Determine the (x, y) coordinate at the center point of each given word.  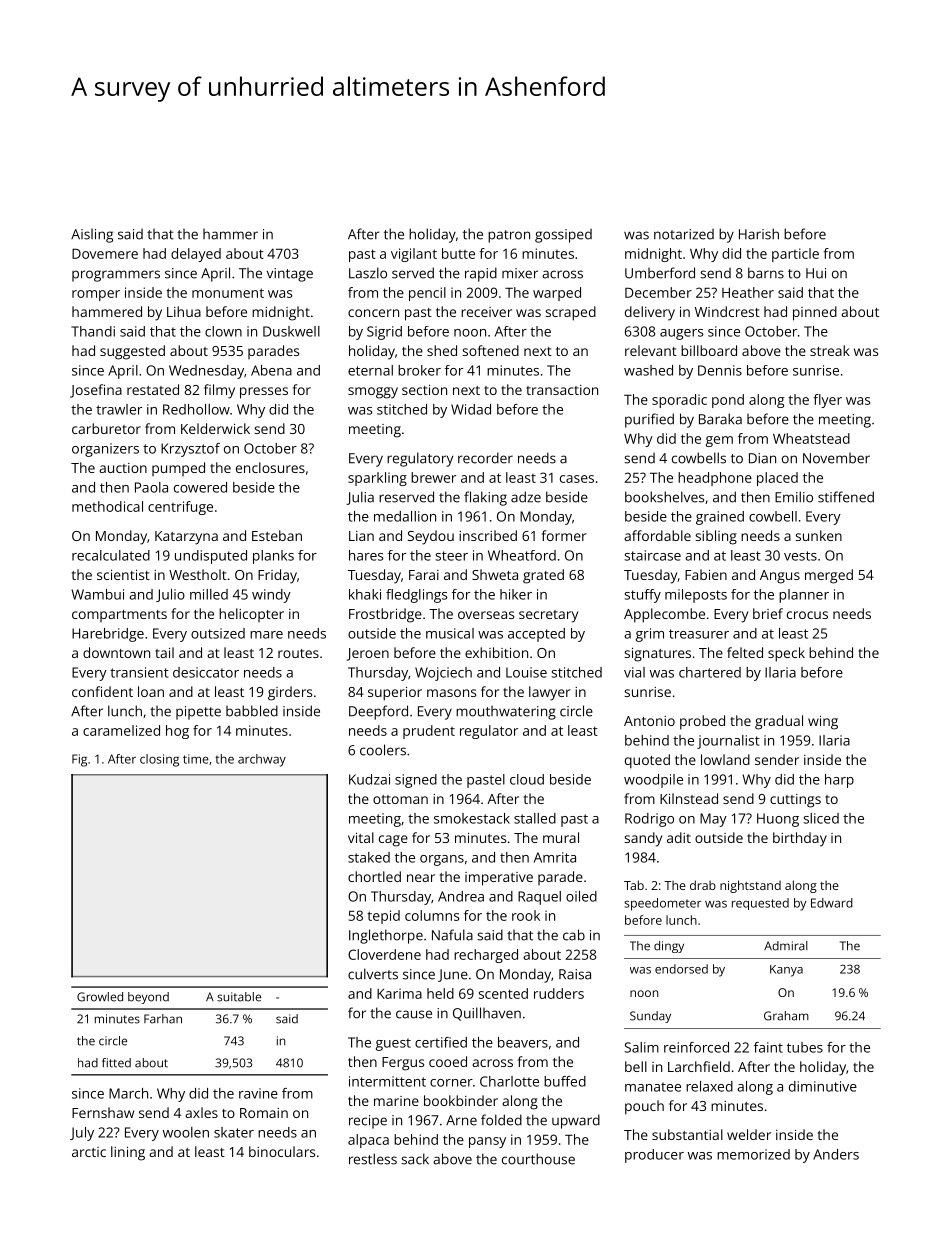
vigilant (414, 255)
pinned (815, 313)
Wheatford (522, 555)
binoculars (282, 1151)
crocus (807, 615)
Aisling (92, 236)
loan (151, 691)
